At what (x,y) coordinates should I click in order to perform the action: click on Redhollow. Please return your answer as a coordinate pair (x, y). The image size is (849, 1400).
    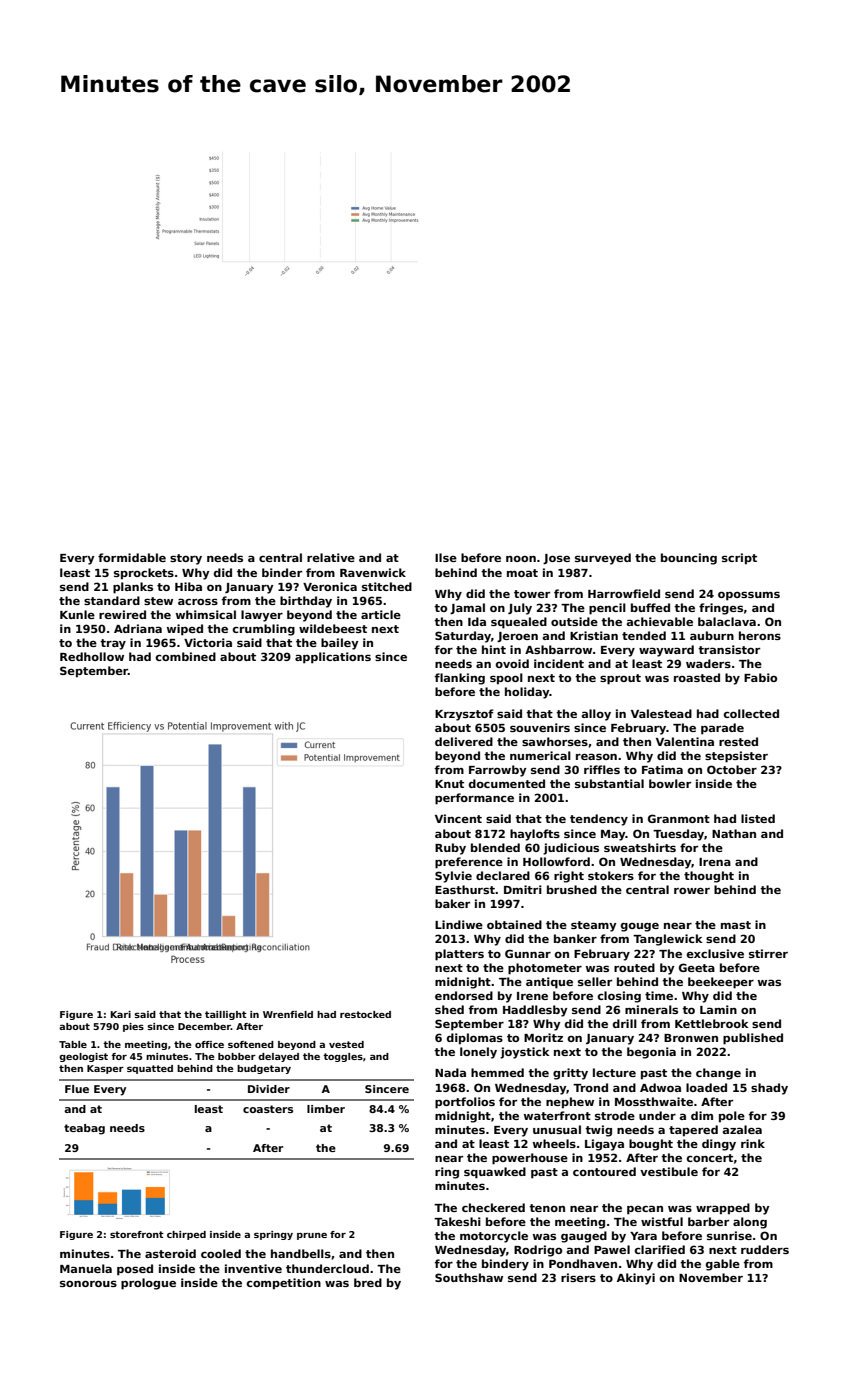
    Looking at the image, I should click on (92, 656).
